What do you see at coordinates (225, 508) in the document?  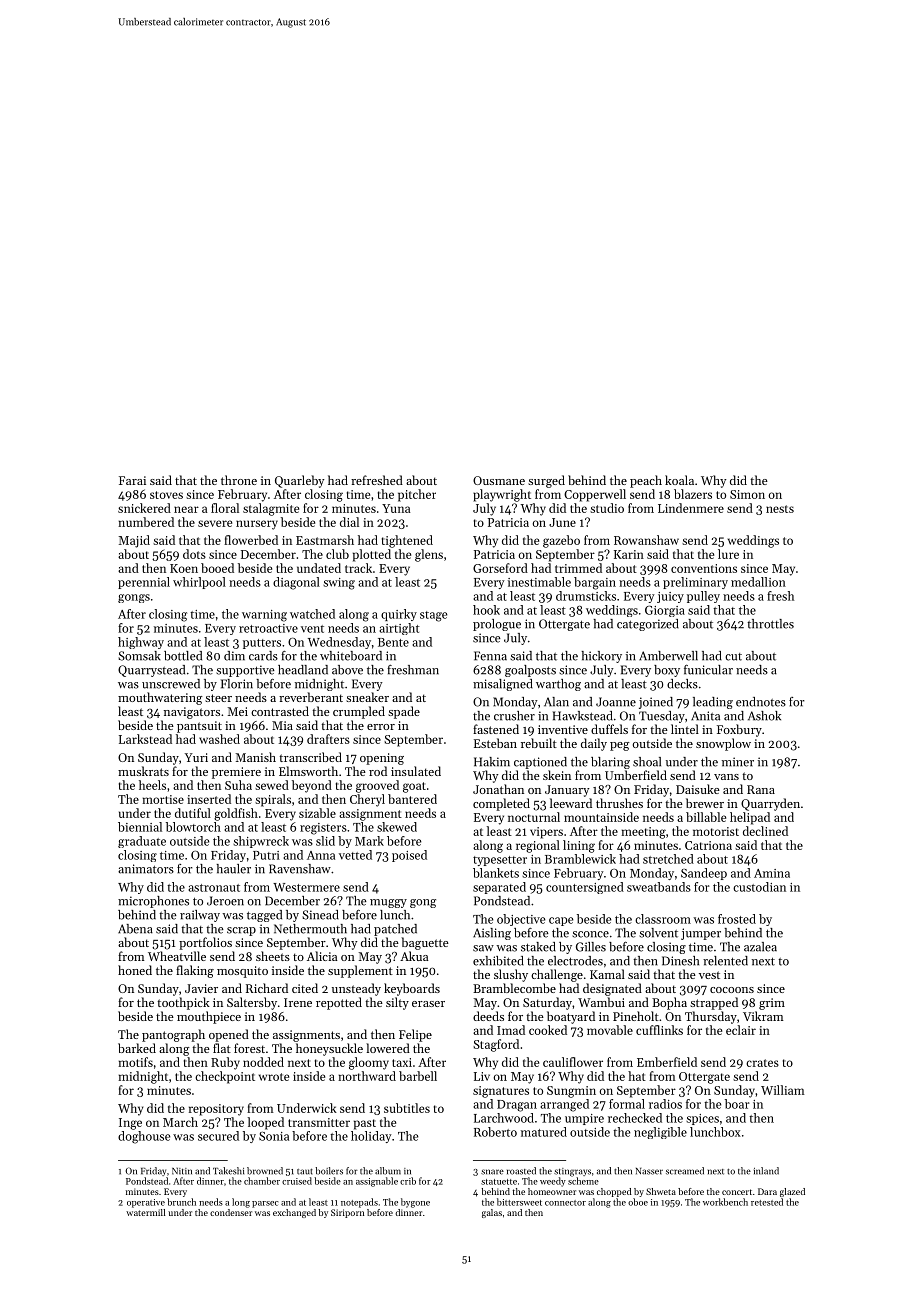 I see `floral` at bounding box center [225, 508].
